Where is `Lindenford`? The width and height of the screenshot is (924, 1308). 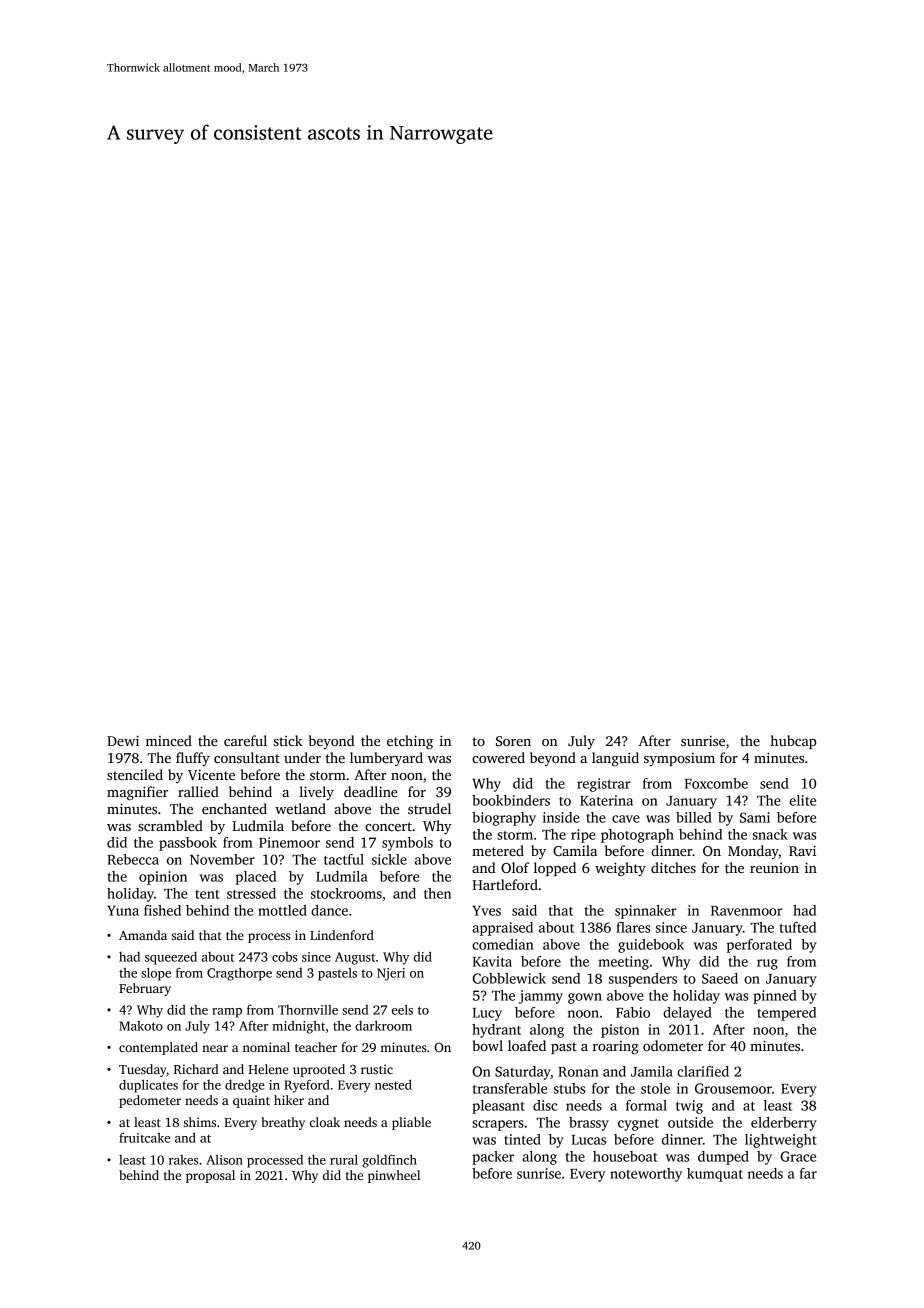
Lindenford is located at coordinates (342, 935).
